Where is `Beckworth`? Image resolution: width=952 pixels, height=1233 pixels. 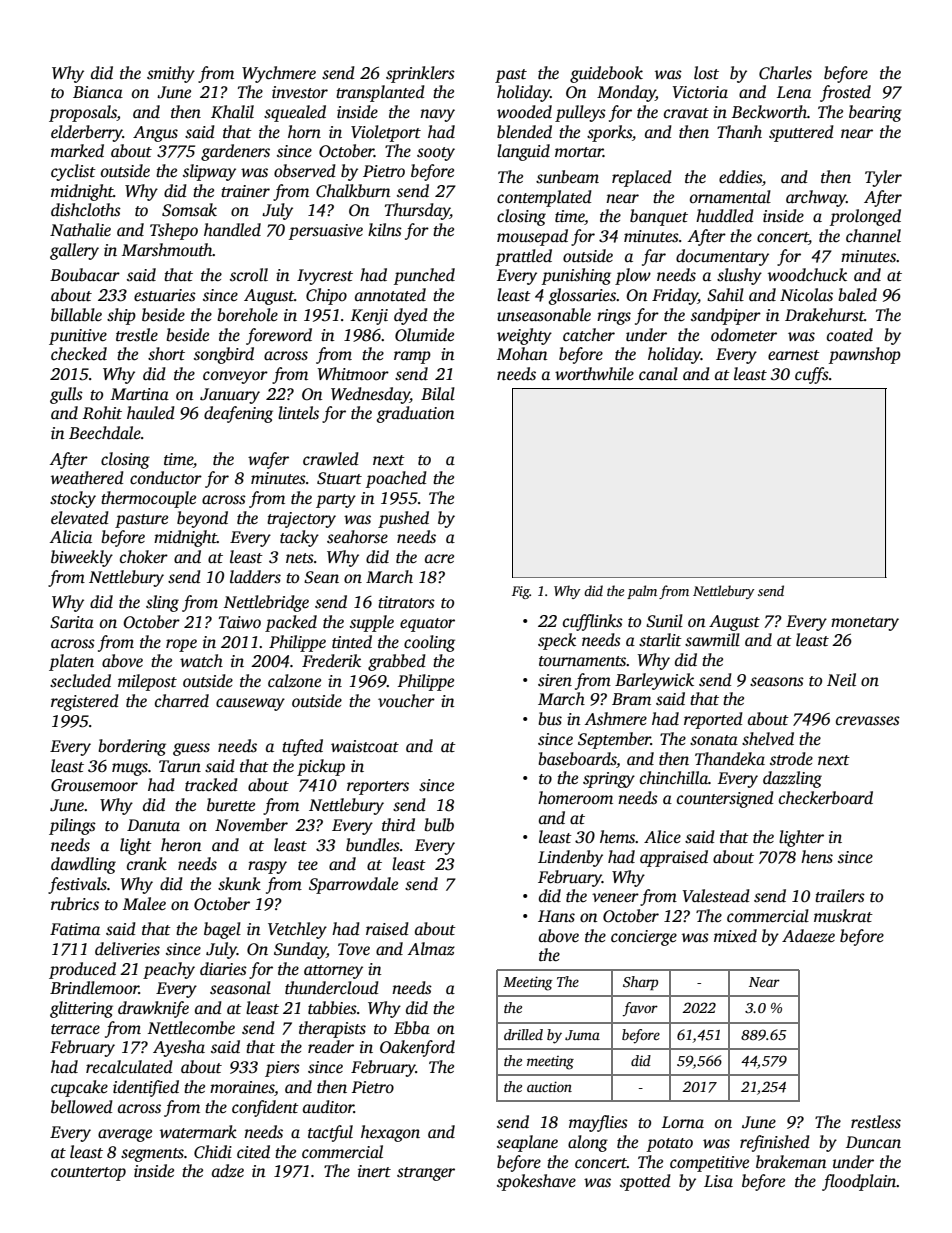
Beckworth is located at coordinates (769, 112).
